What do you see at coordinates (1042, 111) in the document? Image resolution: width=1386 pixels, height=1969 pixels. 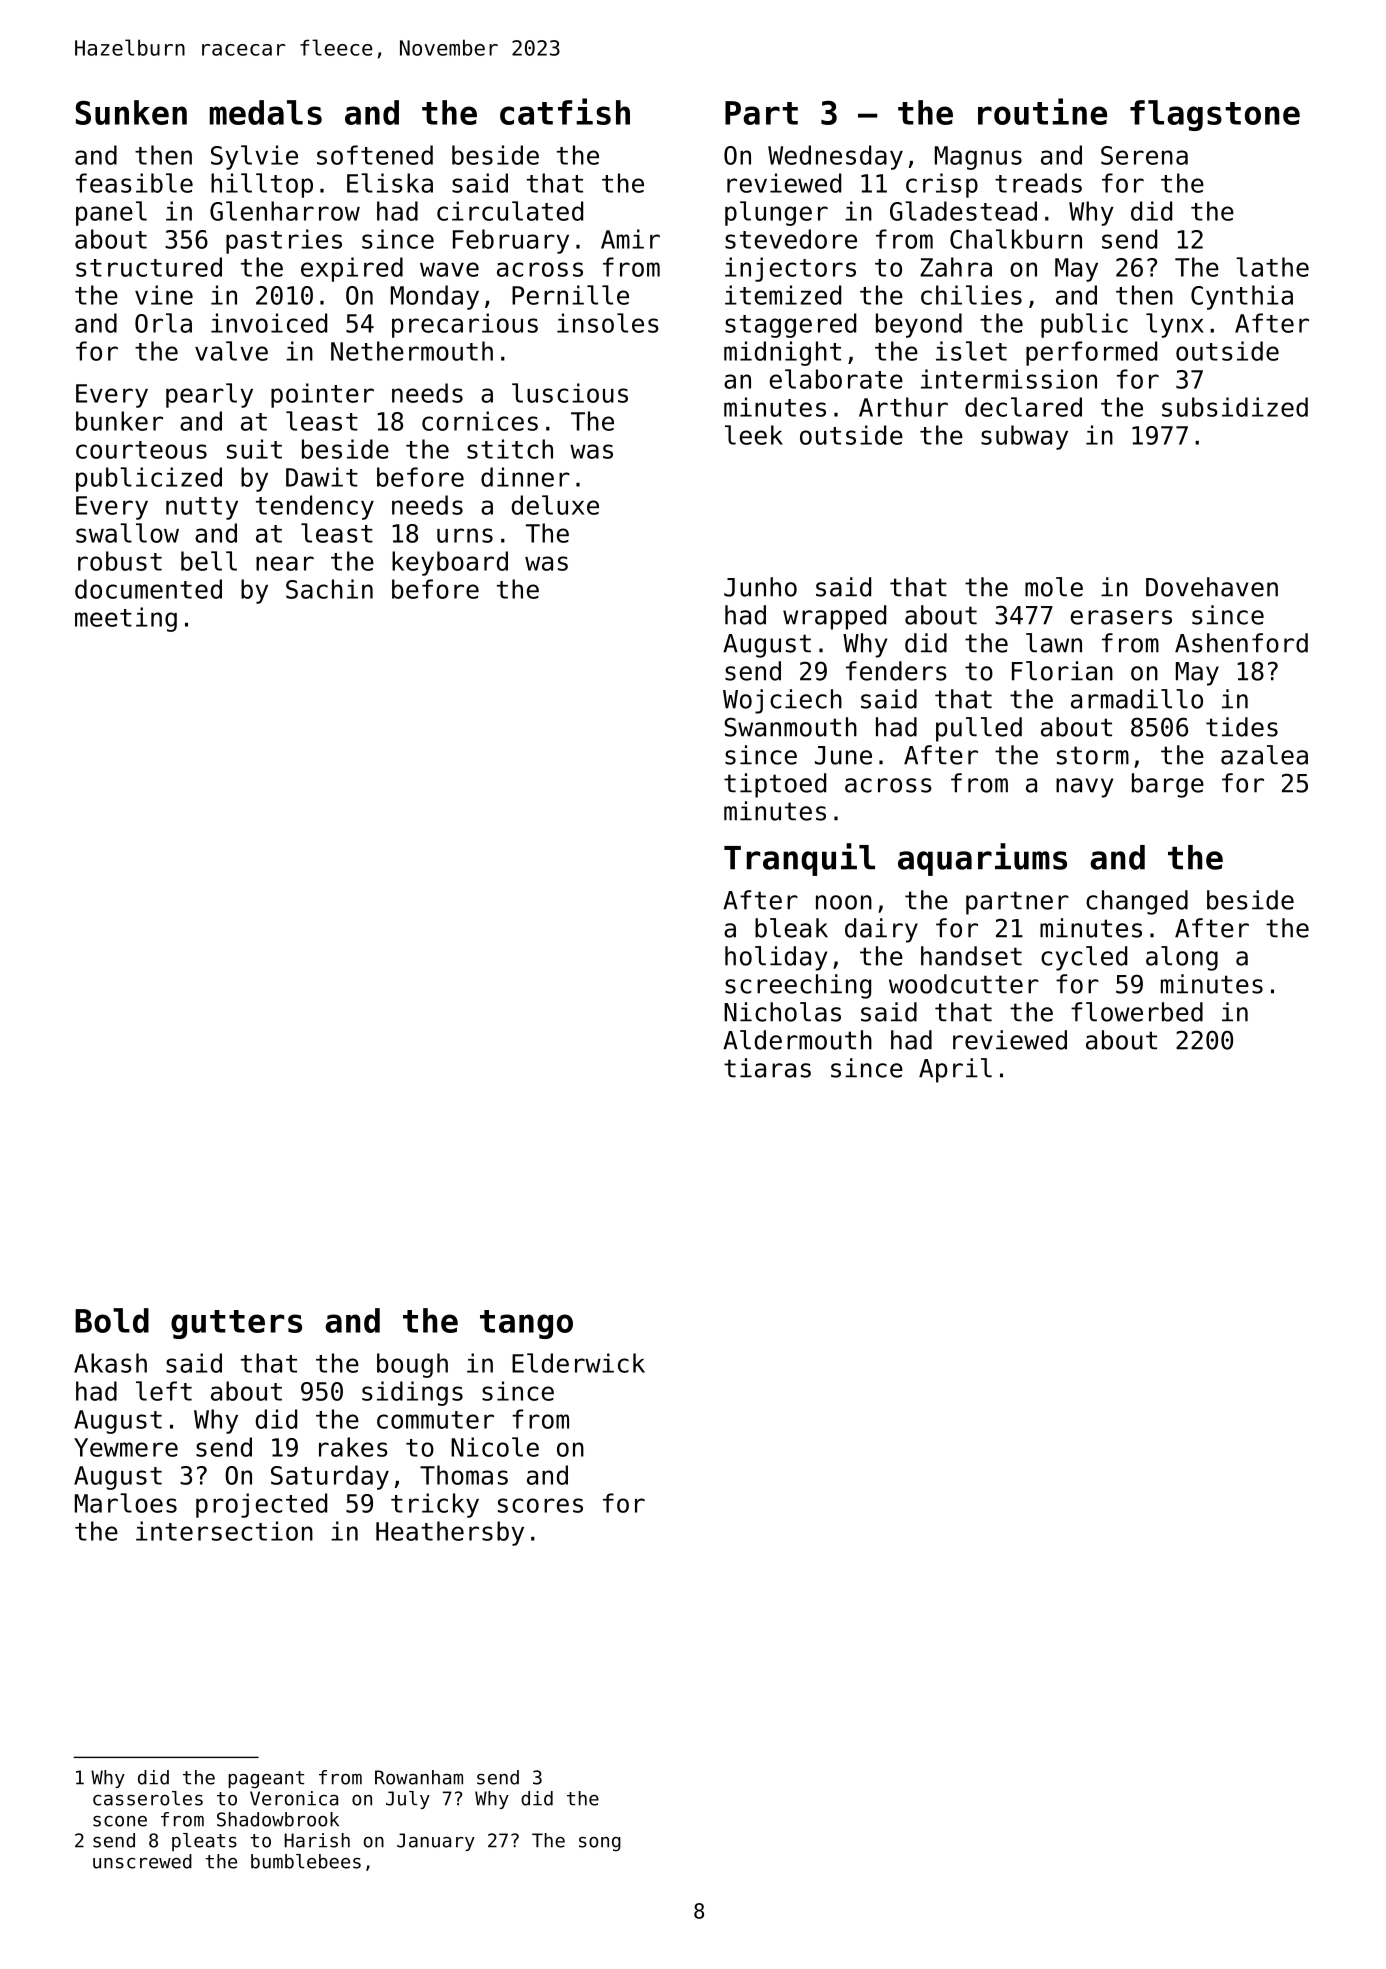 I see `routine` at bounding box center [1042, 111].
